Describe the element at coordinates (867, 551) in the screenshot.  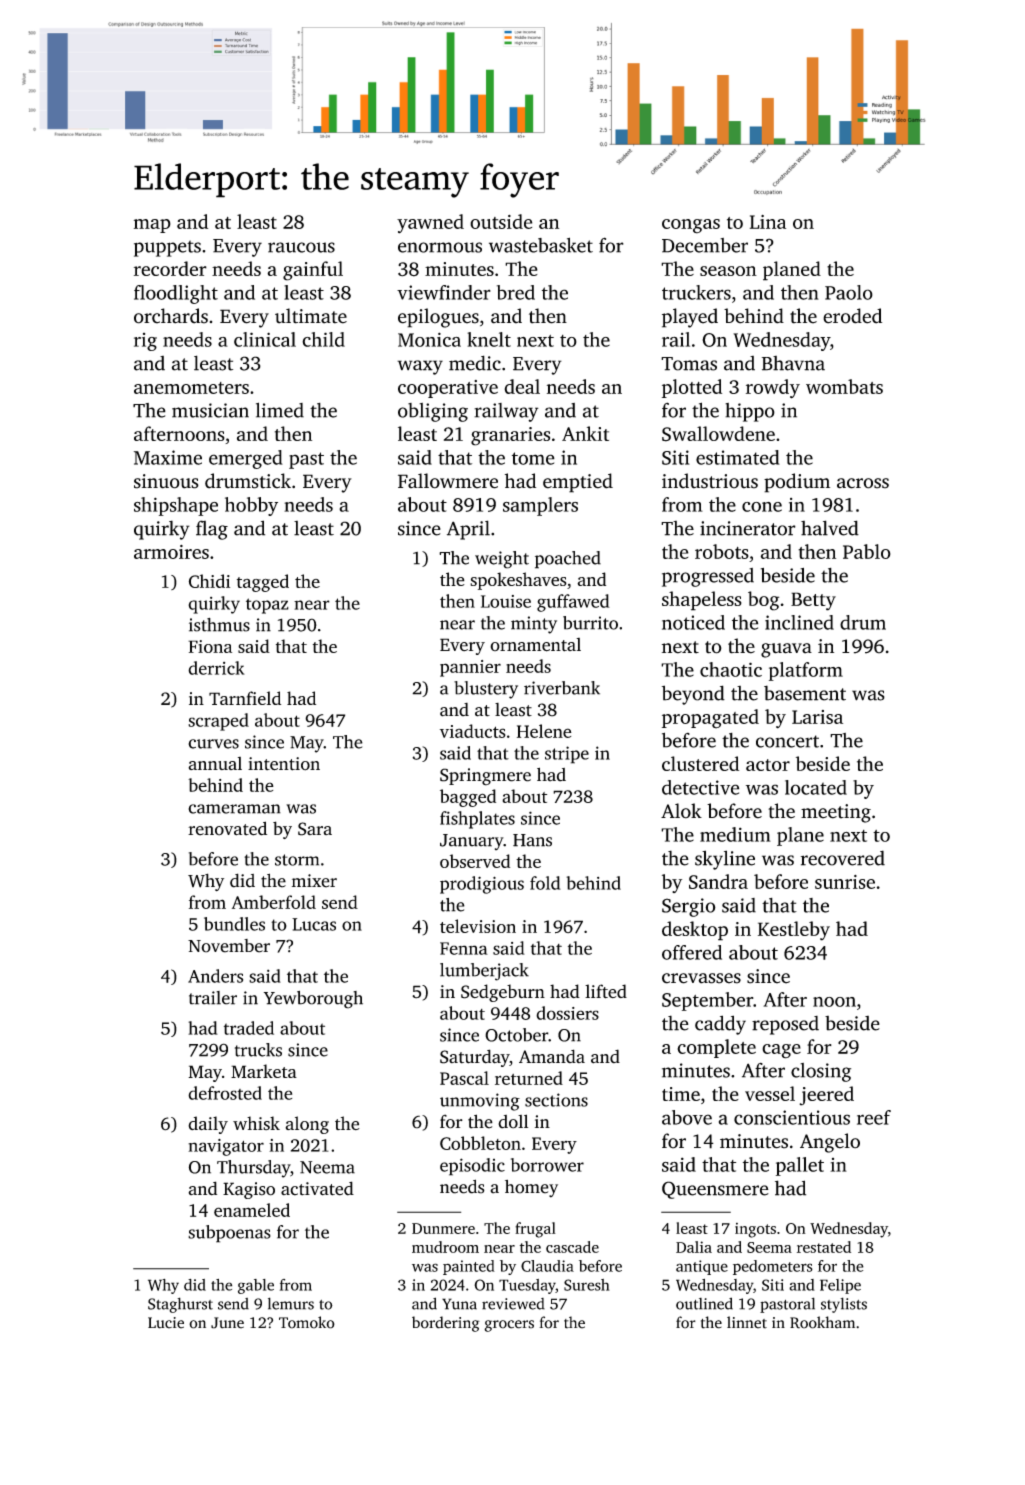
I see `Pablo` at that location.
